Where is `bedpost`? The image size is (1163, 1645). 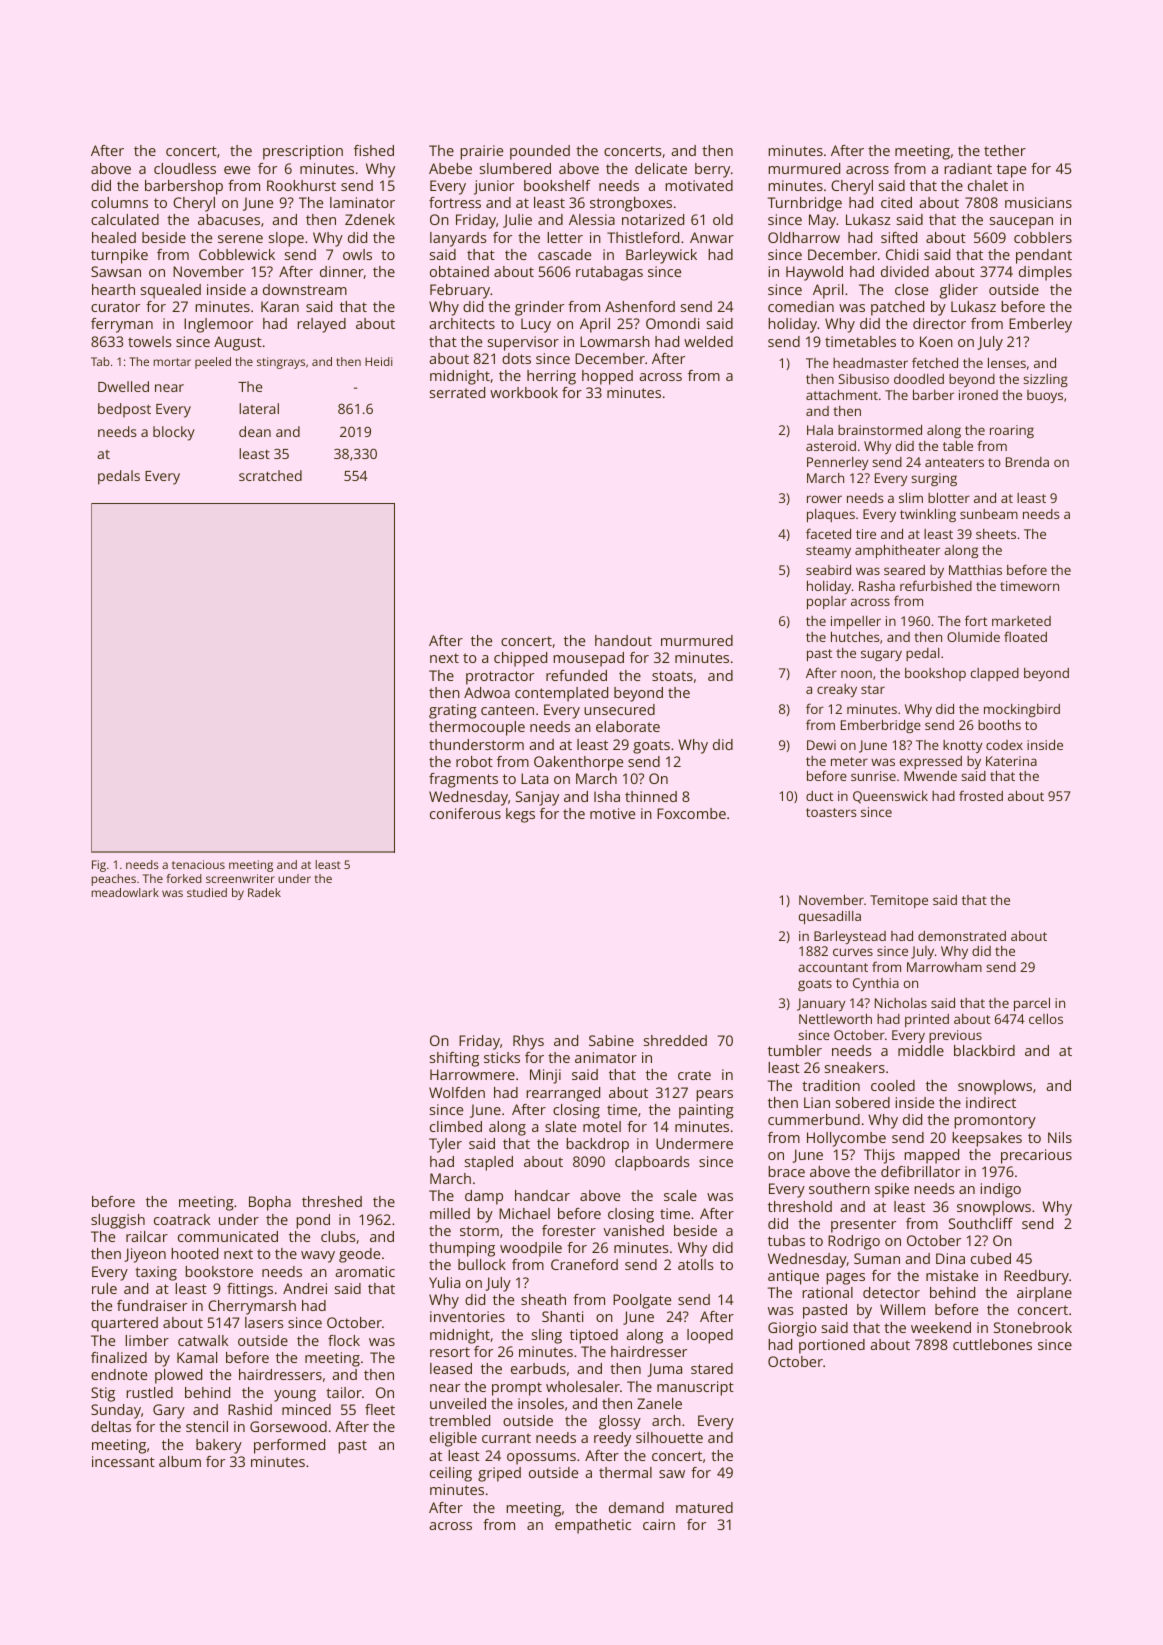 bedpost is located at coordinates (124, 410).
